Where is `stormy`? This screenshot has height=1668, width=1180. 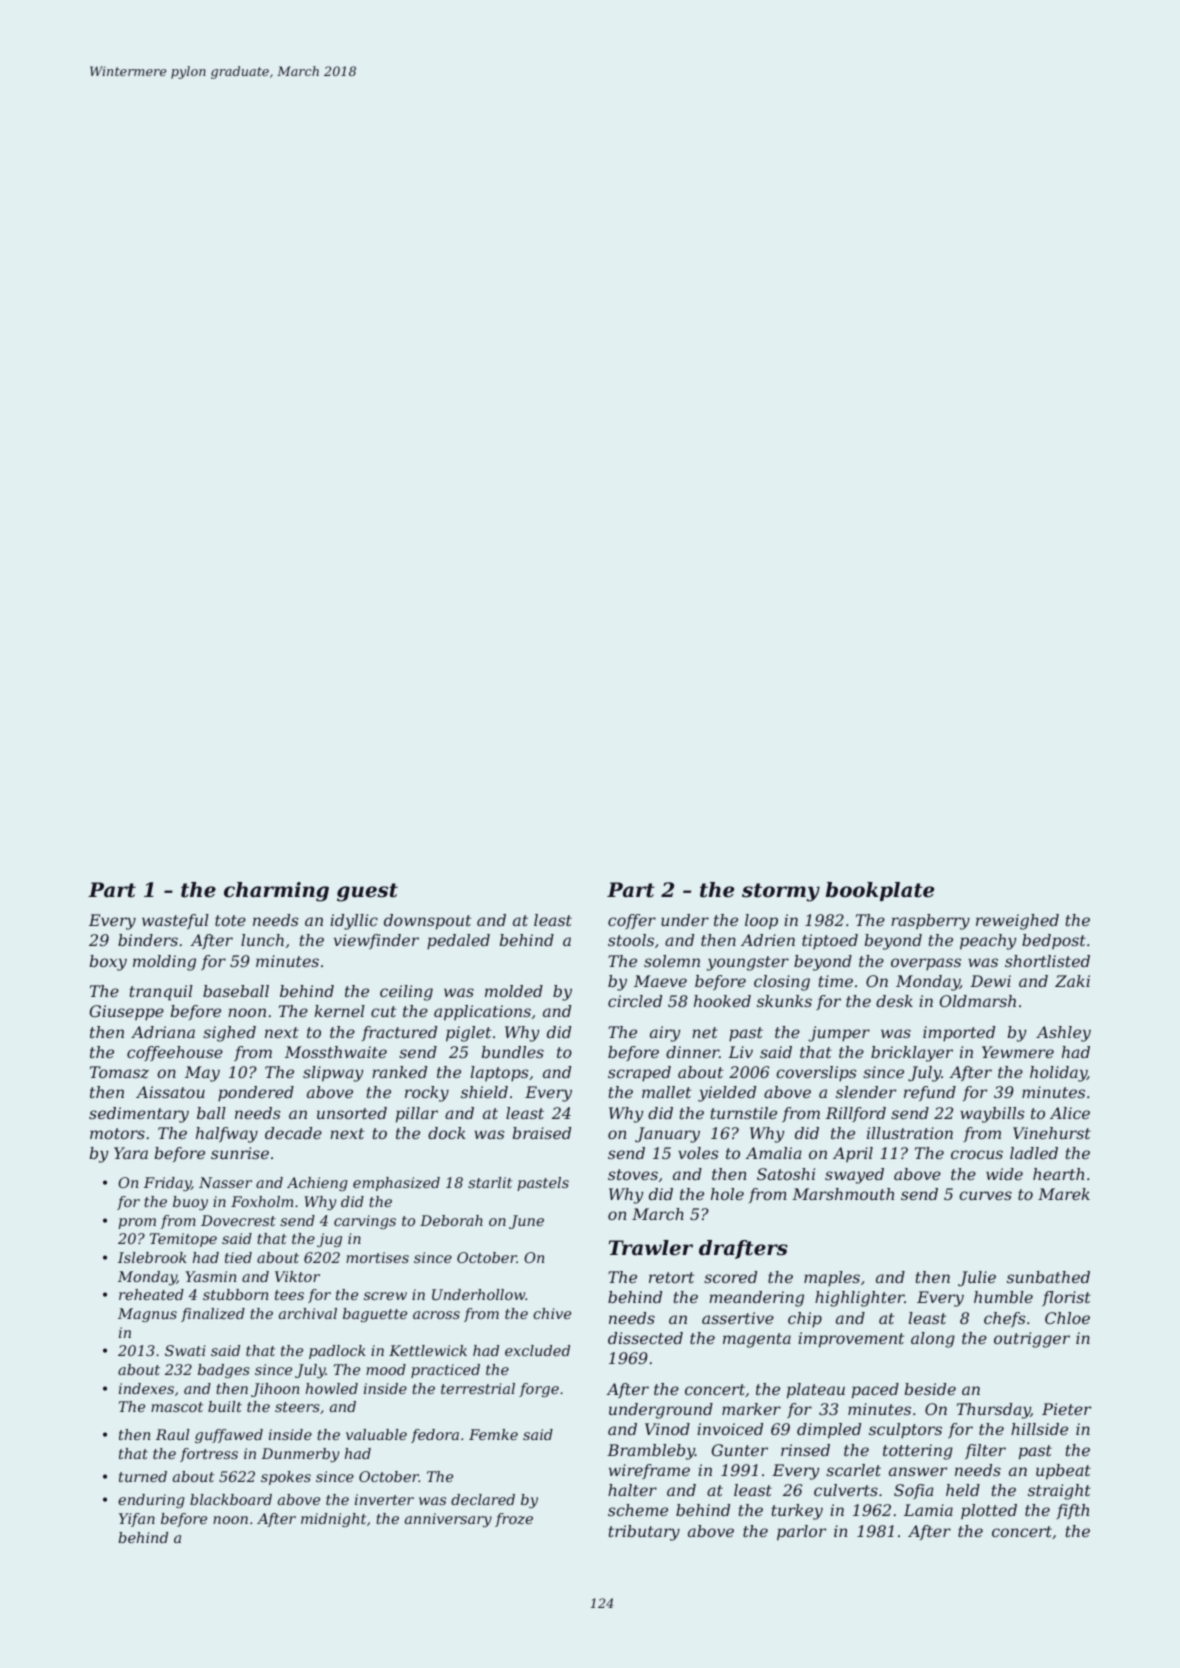 stormy is located at coordinates (781, 892).
